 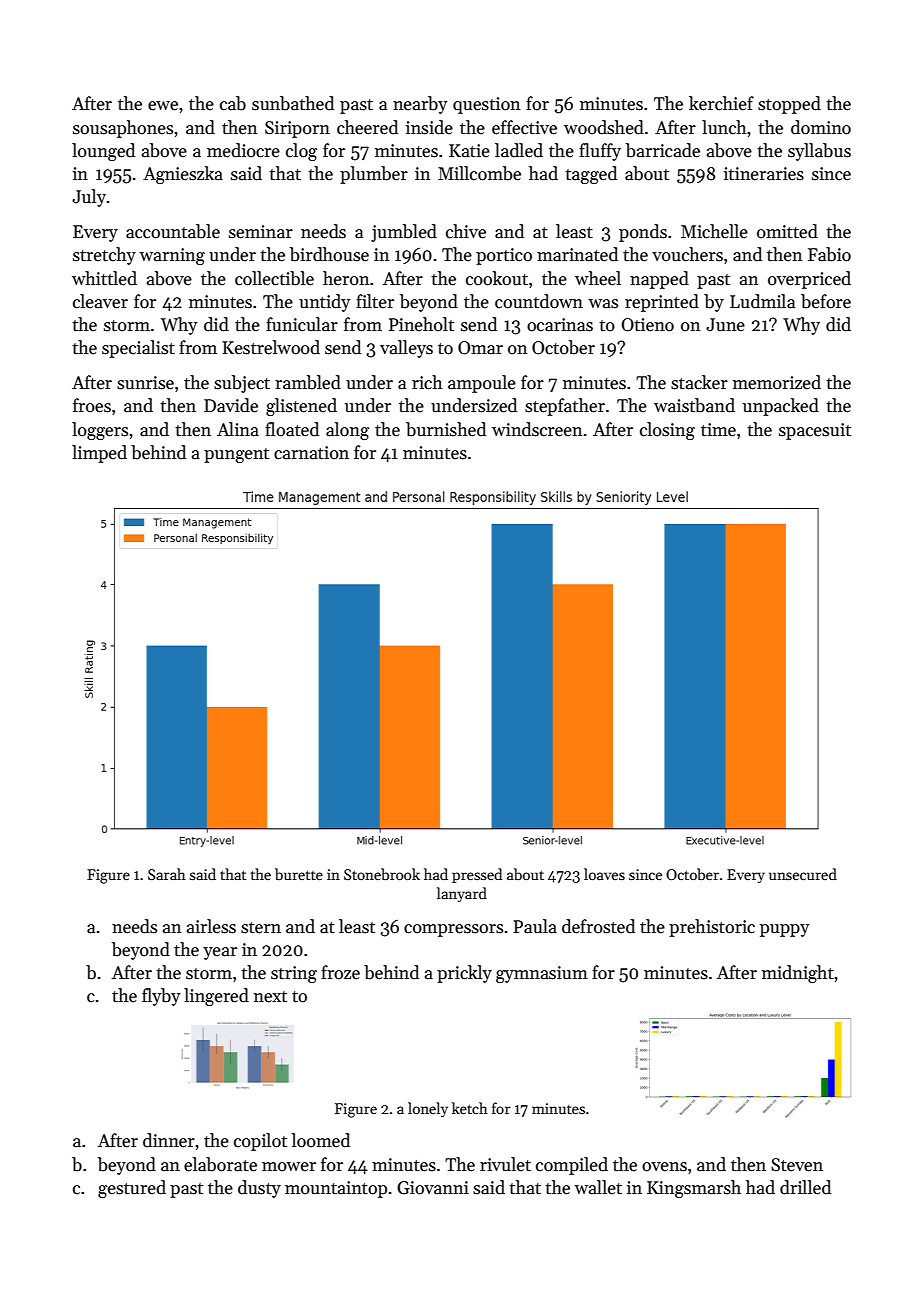 What do you see at coordinates (382, 874) in the screenshot?
I see `Stonebrook` at bounding box center [382, 874].
